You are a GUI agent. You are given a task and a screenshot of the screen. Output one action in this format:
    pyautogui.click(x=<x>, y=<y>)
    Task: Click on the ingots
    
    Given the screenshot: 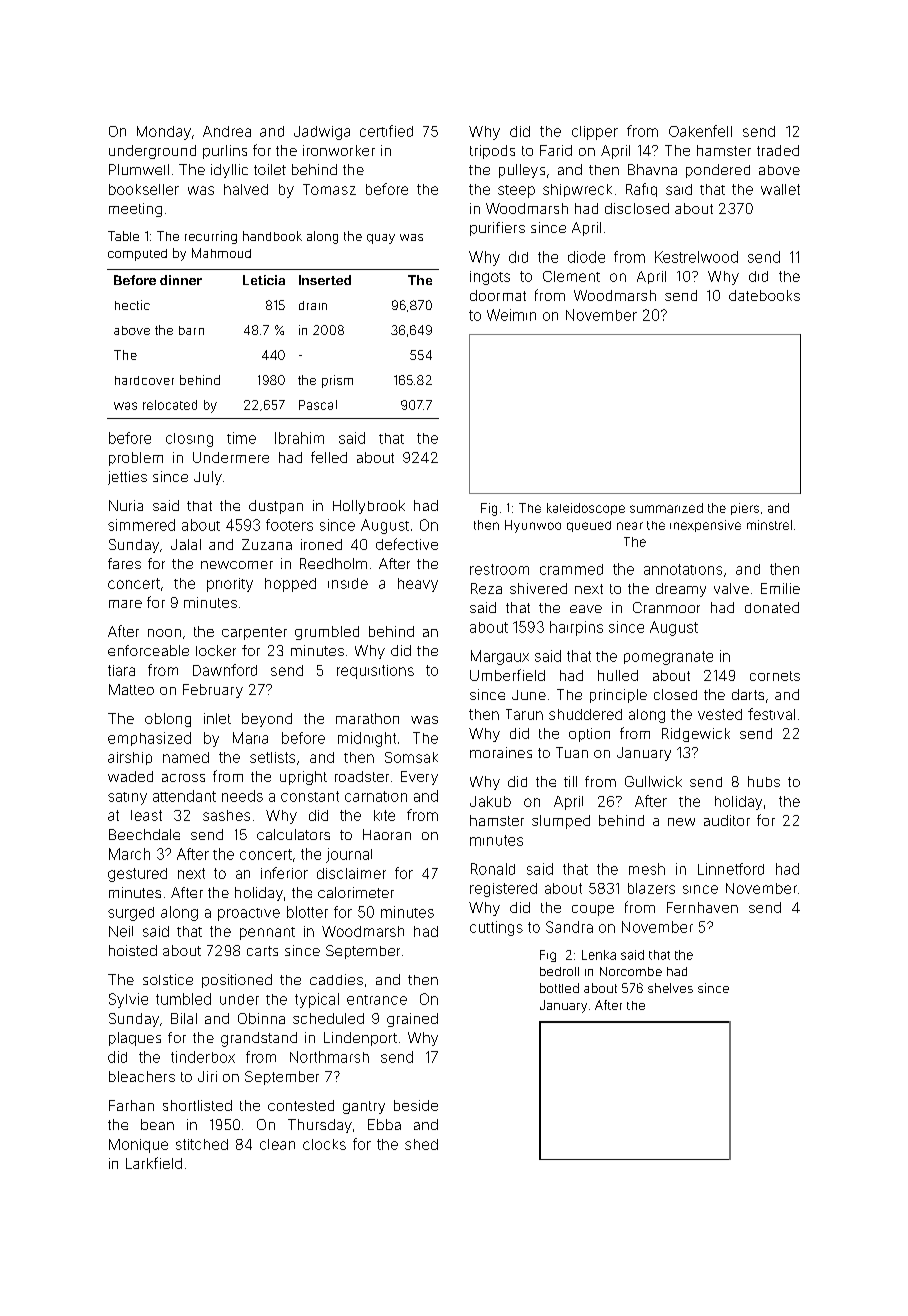 What is the action you would take?
    pyautogui.click(x=490, y=278)
